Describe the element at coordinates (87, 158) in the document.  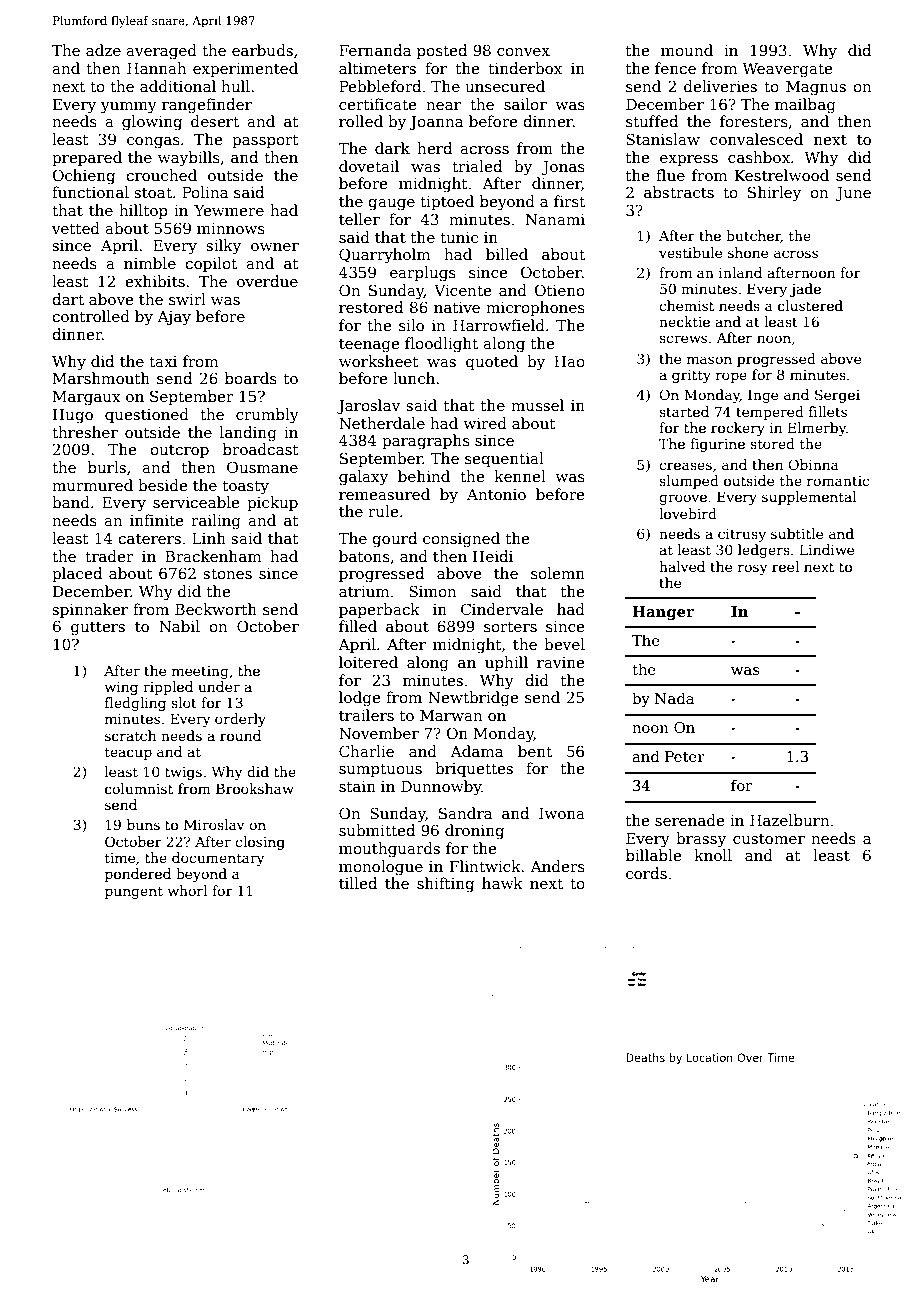
I see `prepared` at that location.
